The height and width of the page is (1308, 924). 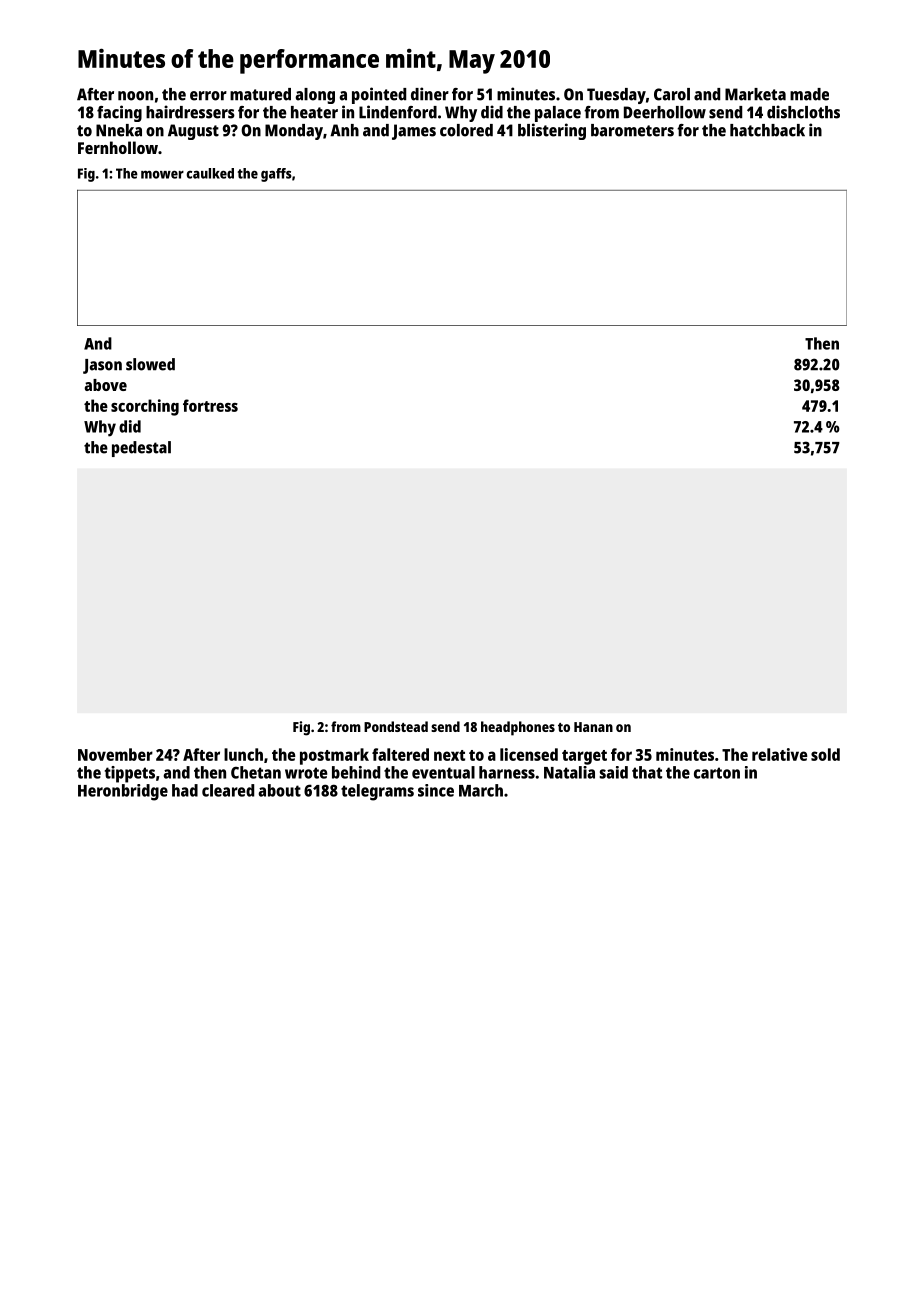 What do you see at coordinates (119, 130) in the page?
I see `Nneka` at bounding box center [119, 130].
